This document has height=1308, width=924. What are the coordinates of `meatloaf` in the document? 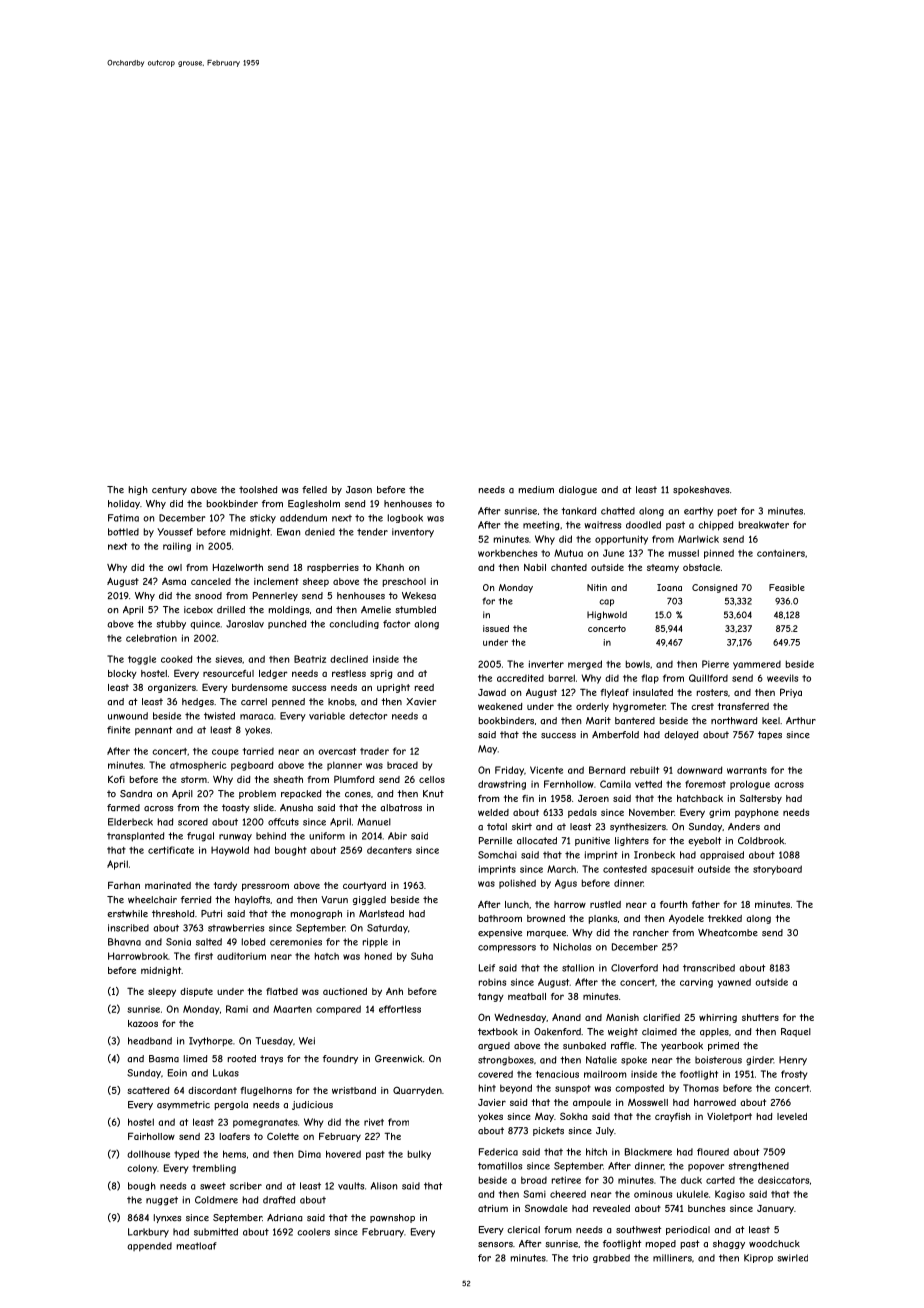 It's located at (197, 1246).
